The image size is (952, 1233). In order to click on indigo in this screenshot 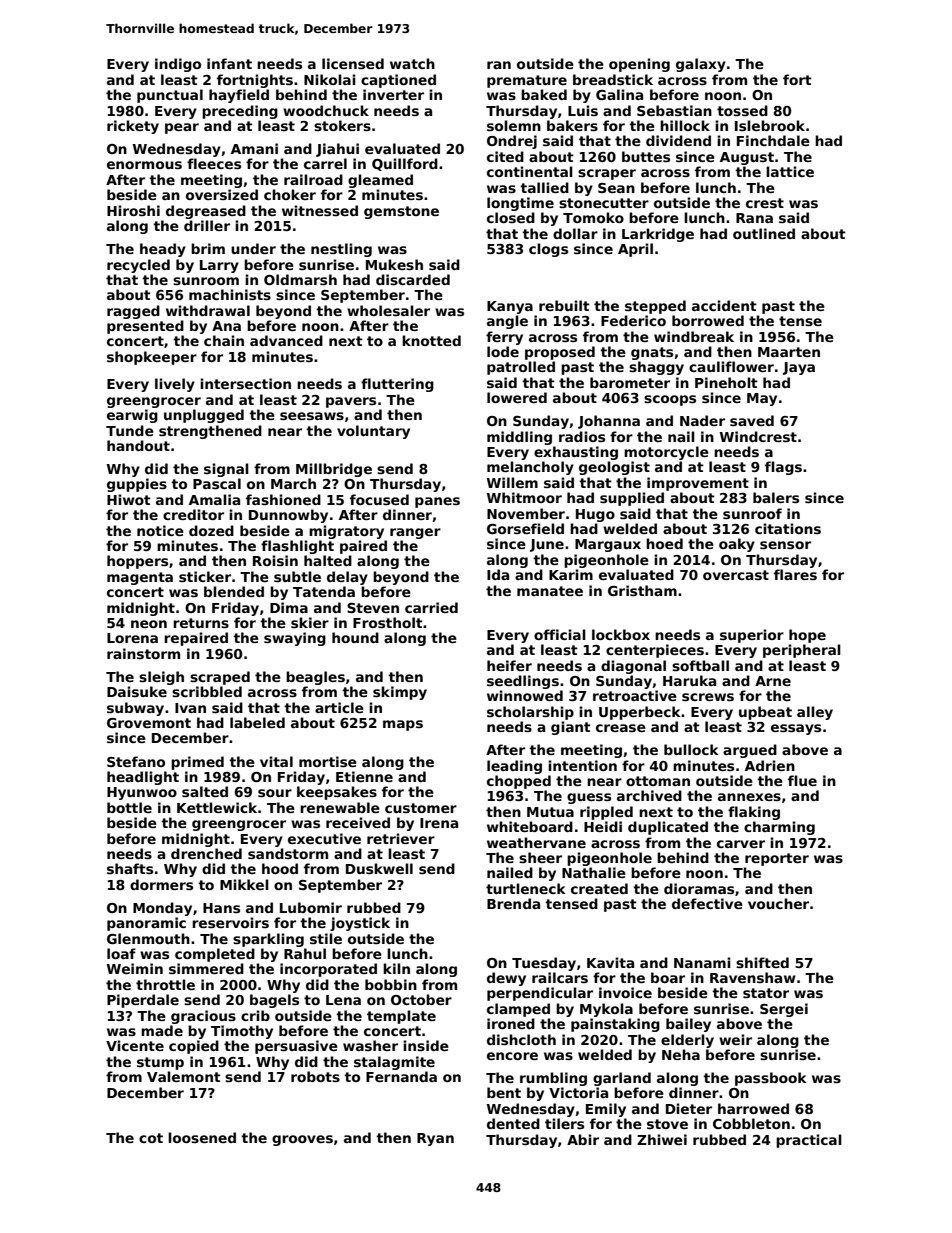, I will do `click(178, 65)`.
